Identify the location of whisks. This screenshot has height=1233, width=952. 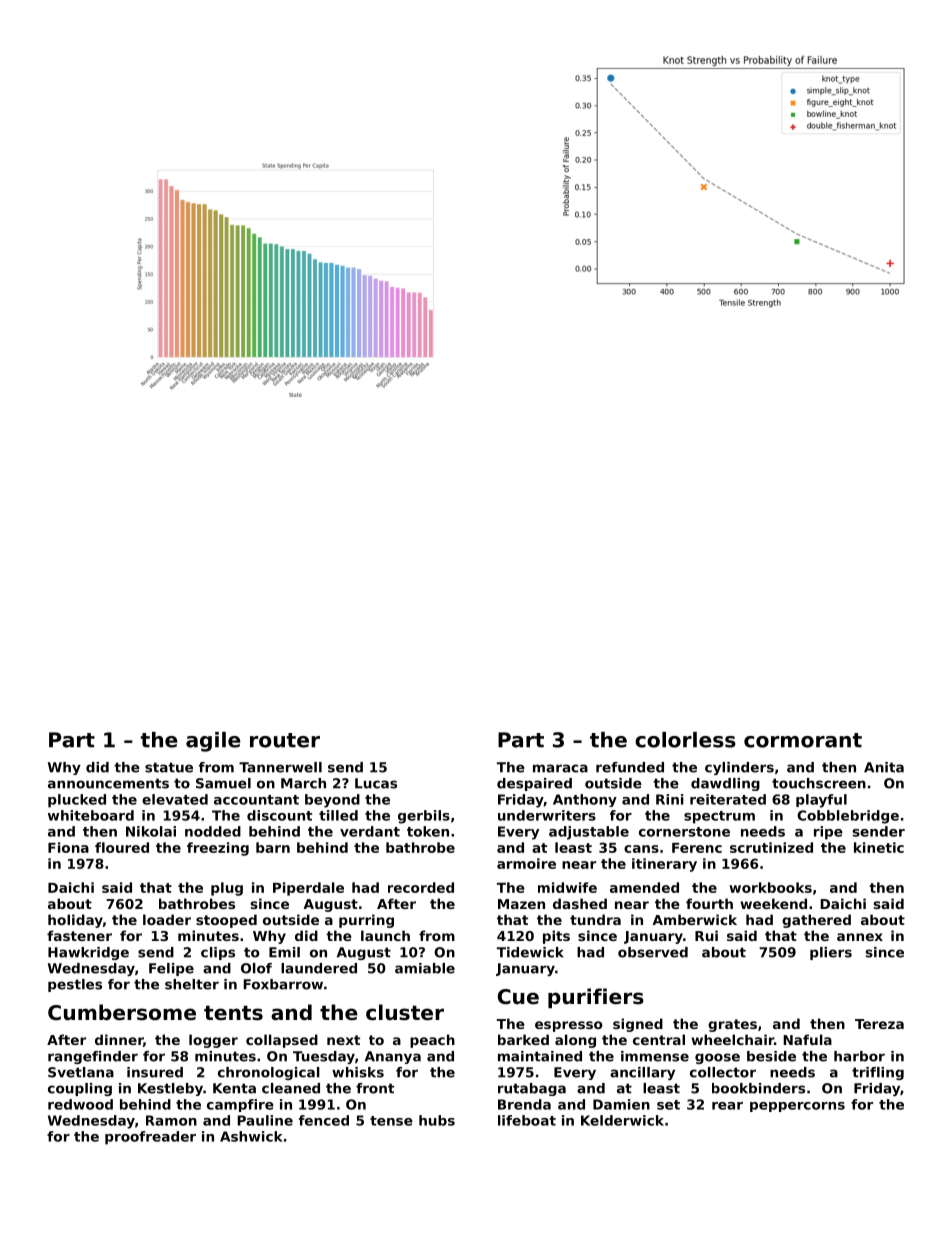
(358, 1072).
